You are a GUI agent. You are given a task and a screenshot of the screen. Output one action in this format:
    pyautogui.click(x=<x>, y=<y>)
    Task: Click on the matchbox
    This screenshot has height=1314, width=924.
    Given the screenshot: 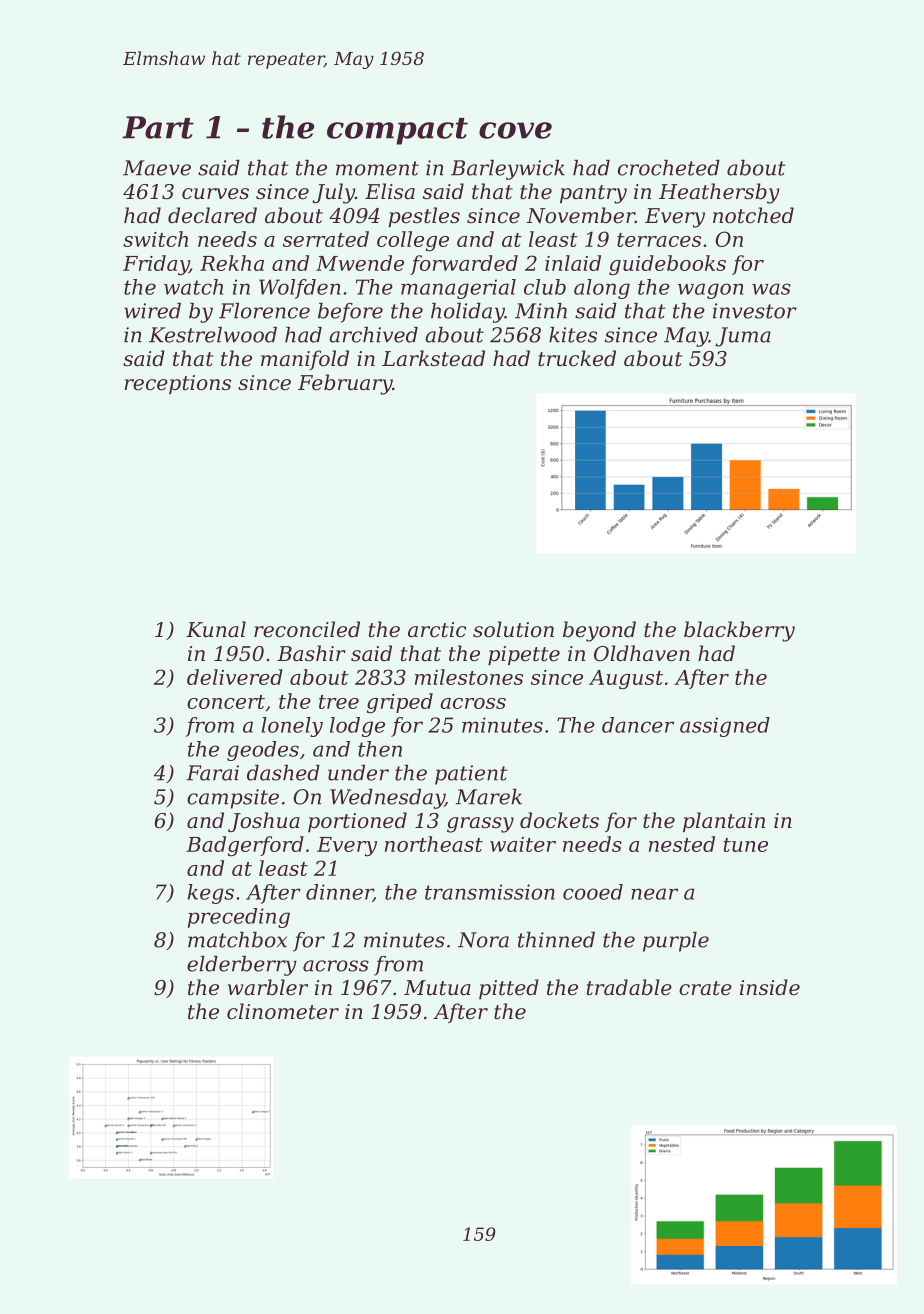 What is the action you would take?
    pyautogui.click(x=237, y=940)
